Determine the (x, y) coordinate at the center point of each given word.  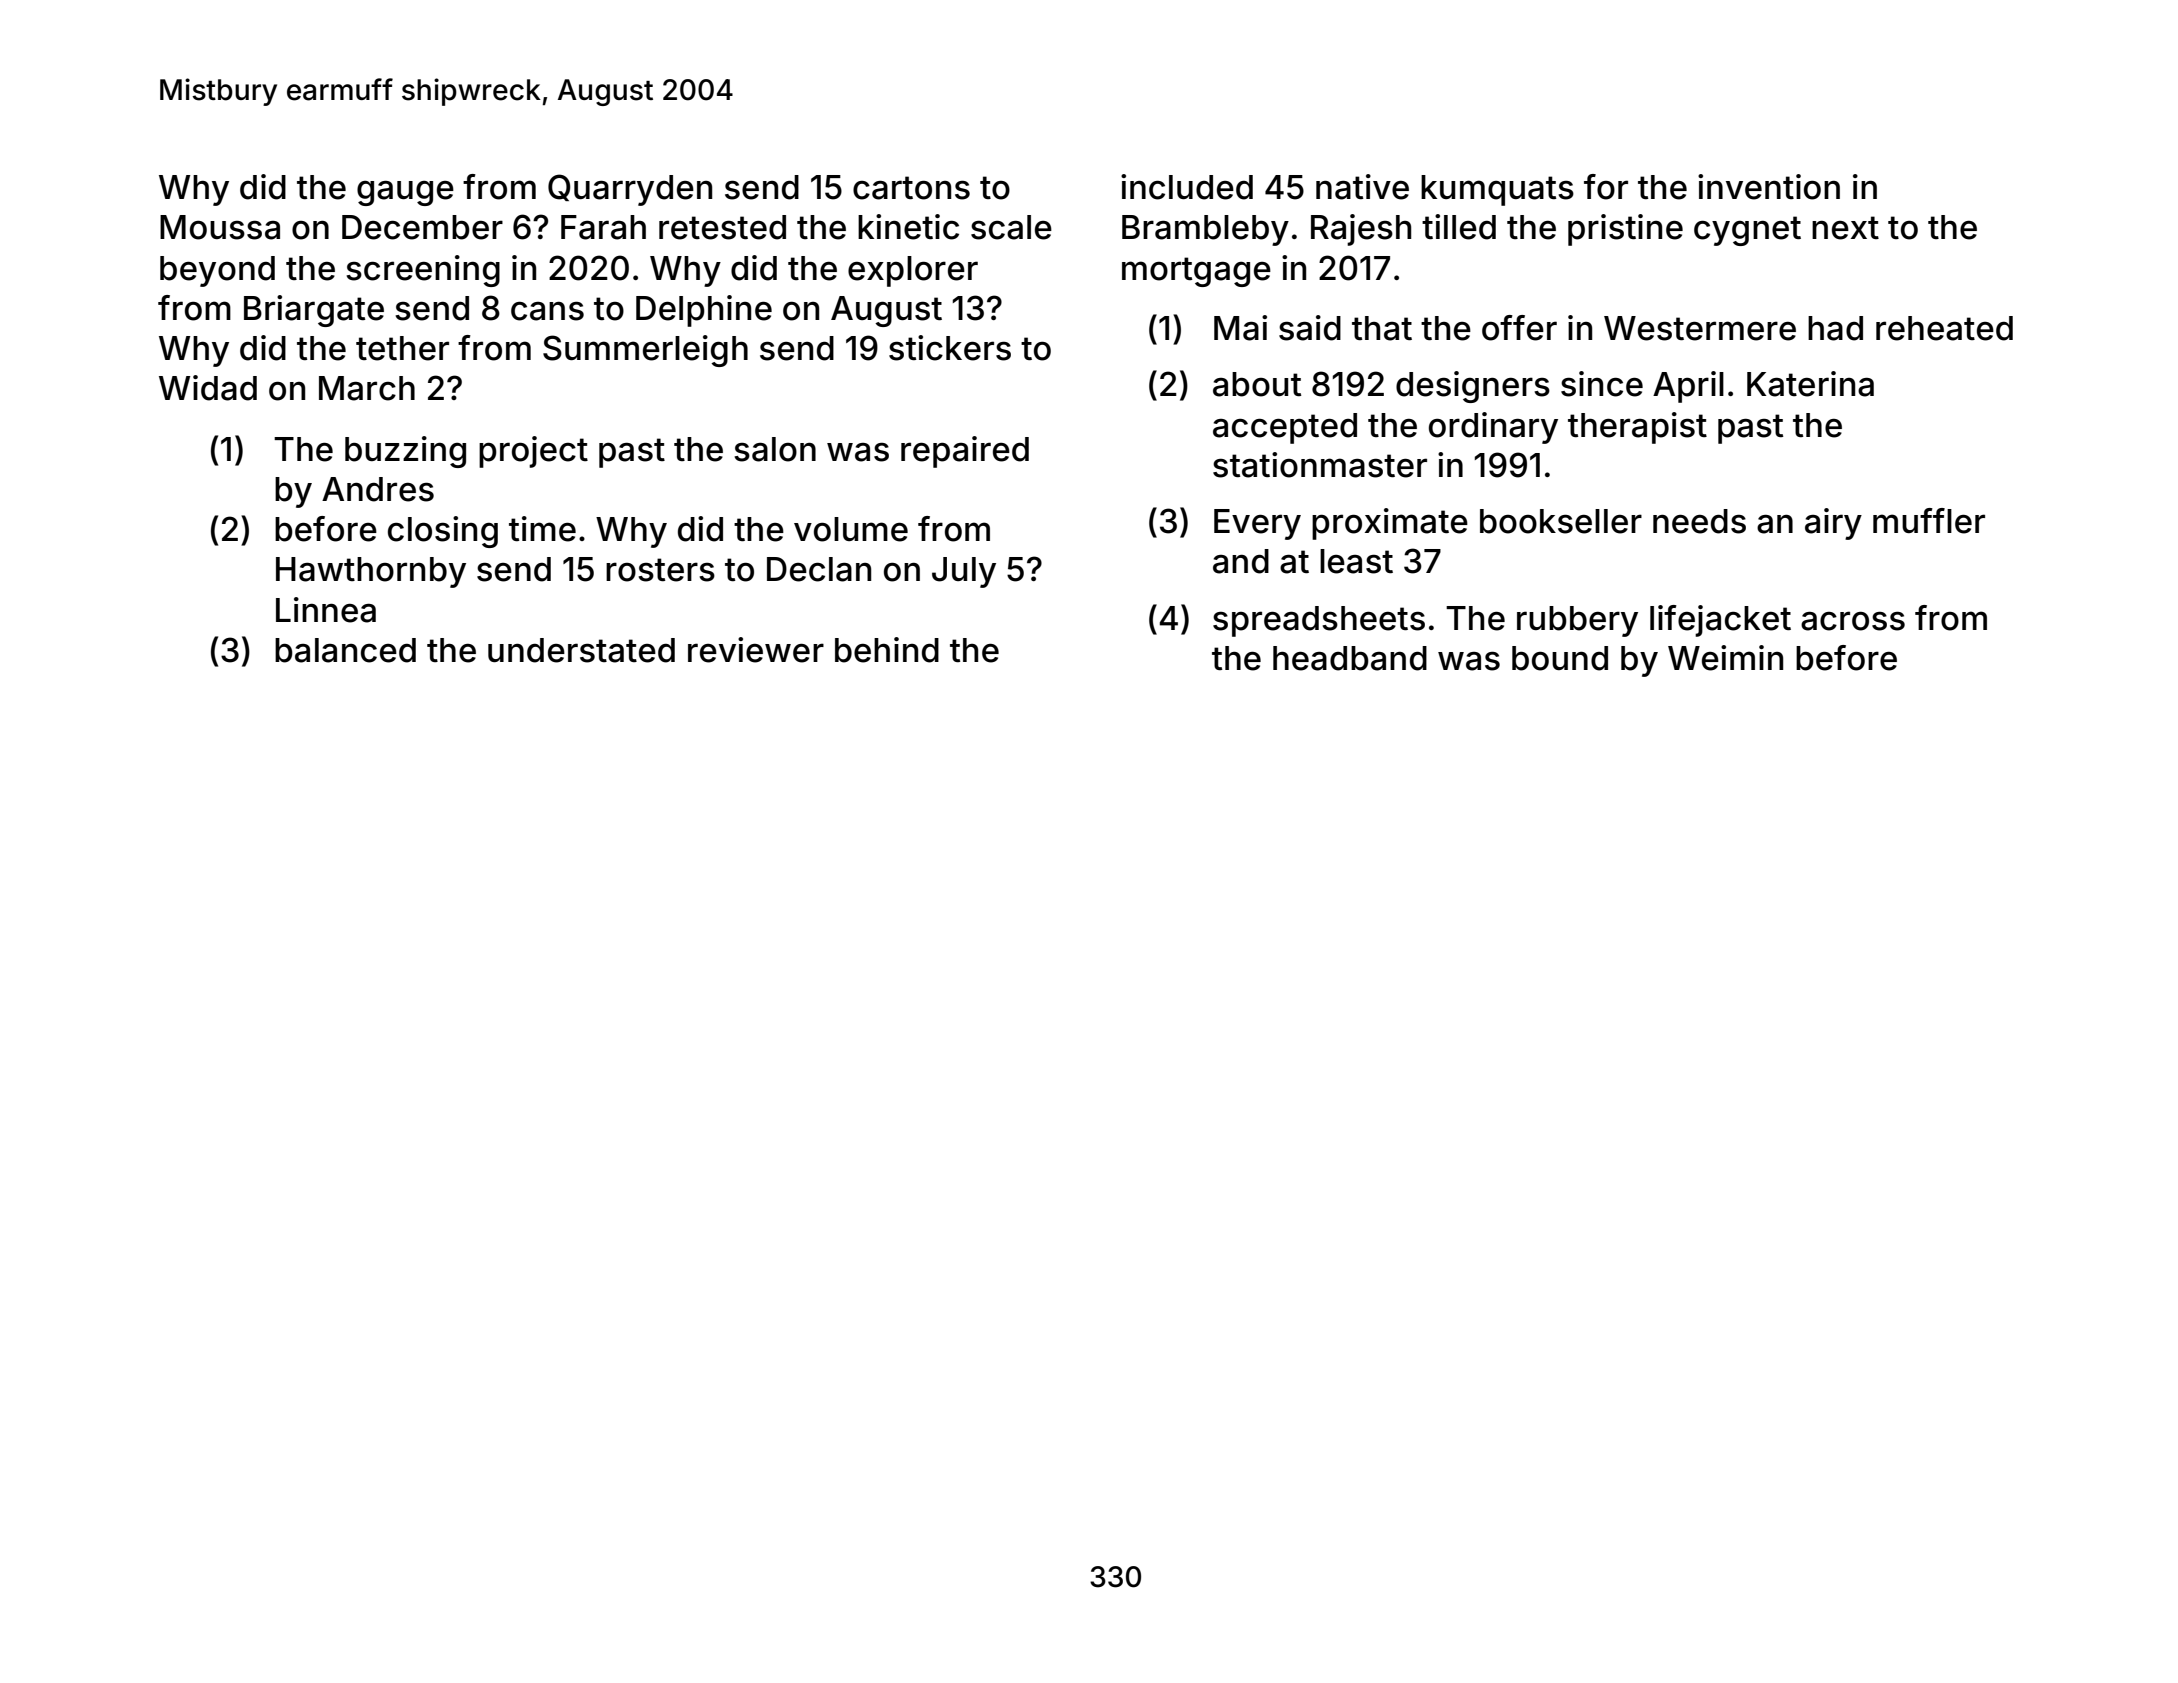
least (1356, 561)
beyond (217, 271)
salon (775, 449)
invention (1769, 187)
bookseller (1561, 521)
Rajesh (1361, 230)
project (533, 452)
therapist (1637, 428)
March (367, 388)
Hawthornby (371, 572)
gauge (405, 193)
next (1845, 228)
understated (581, 650)
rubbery (1577, 621)
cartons (911, 188)
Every (1257, 524)
